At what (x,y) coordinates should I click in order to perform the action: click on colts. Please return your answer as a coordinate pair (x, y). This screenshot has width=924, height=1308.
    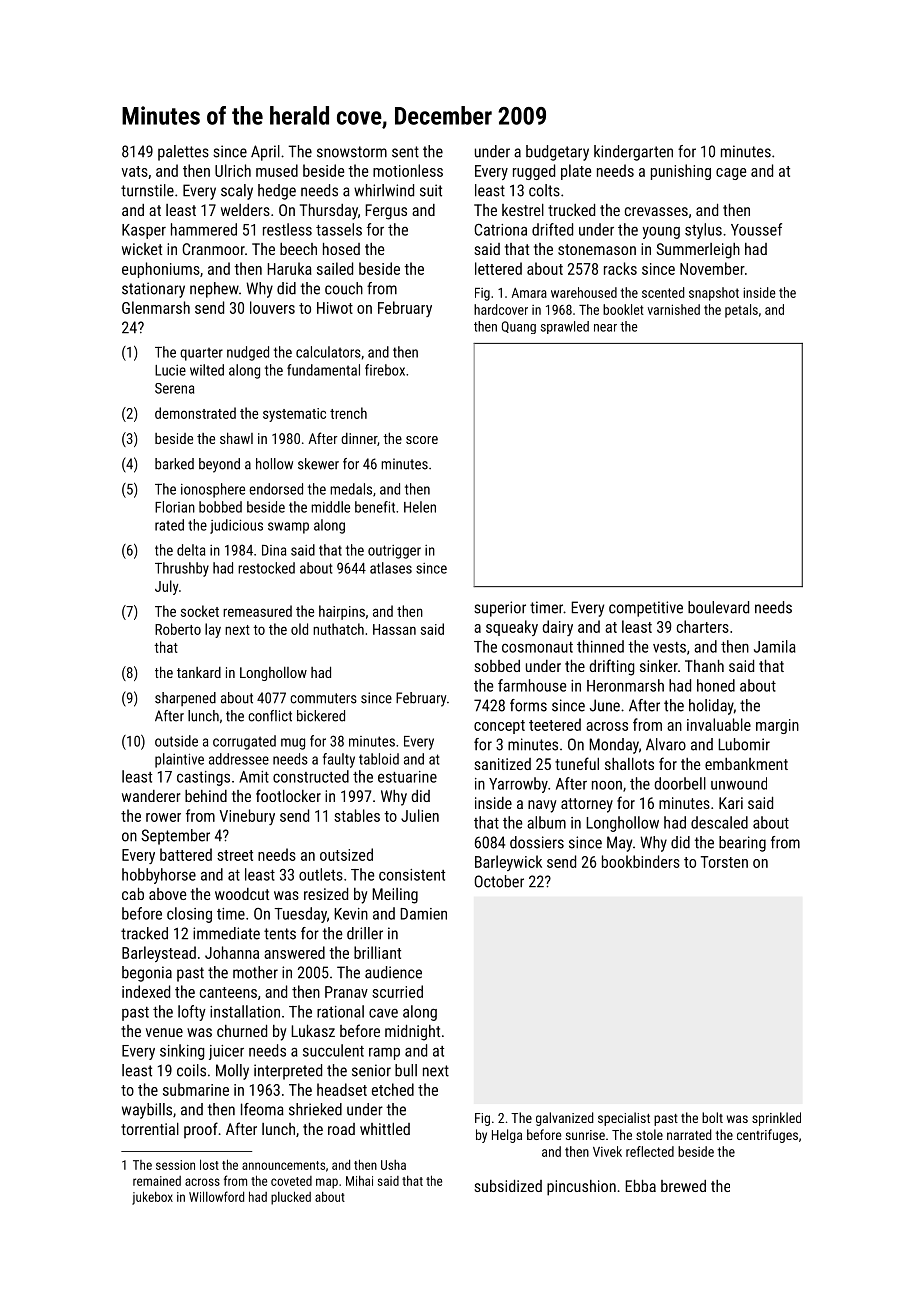
    Looking at the image, I should click on (544, 190).
